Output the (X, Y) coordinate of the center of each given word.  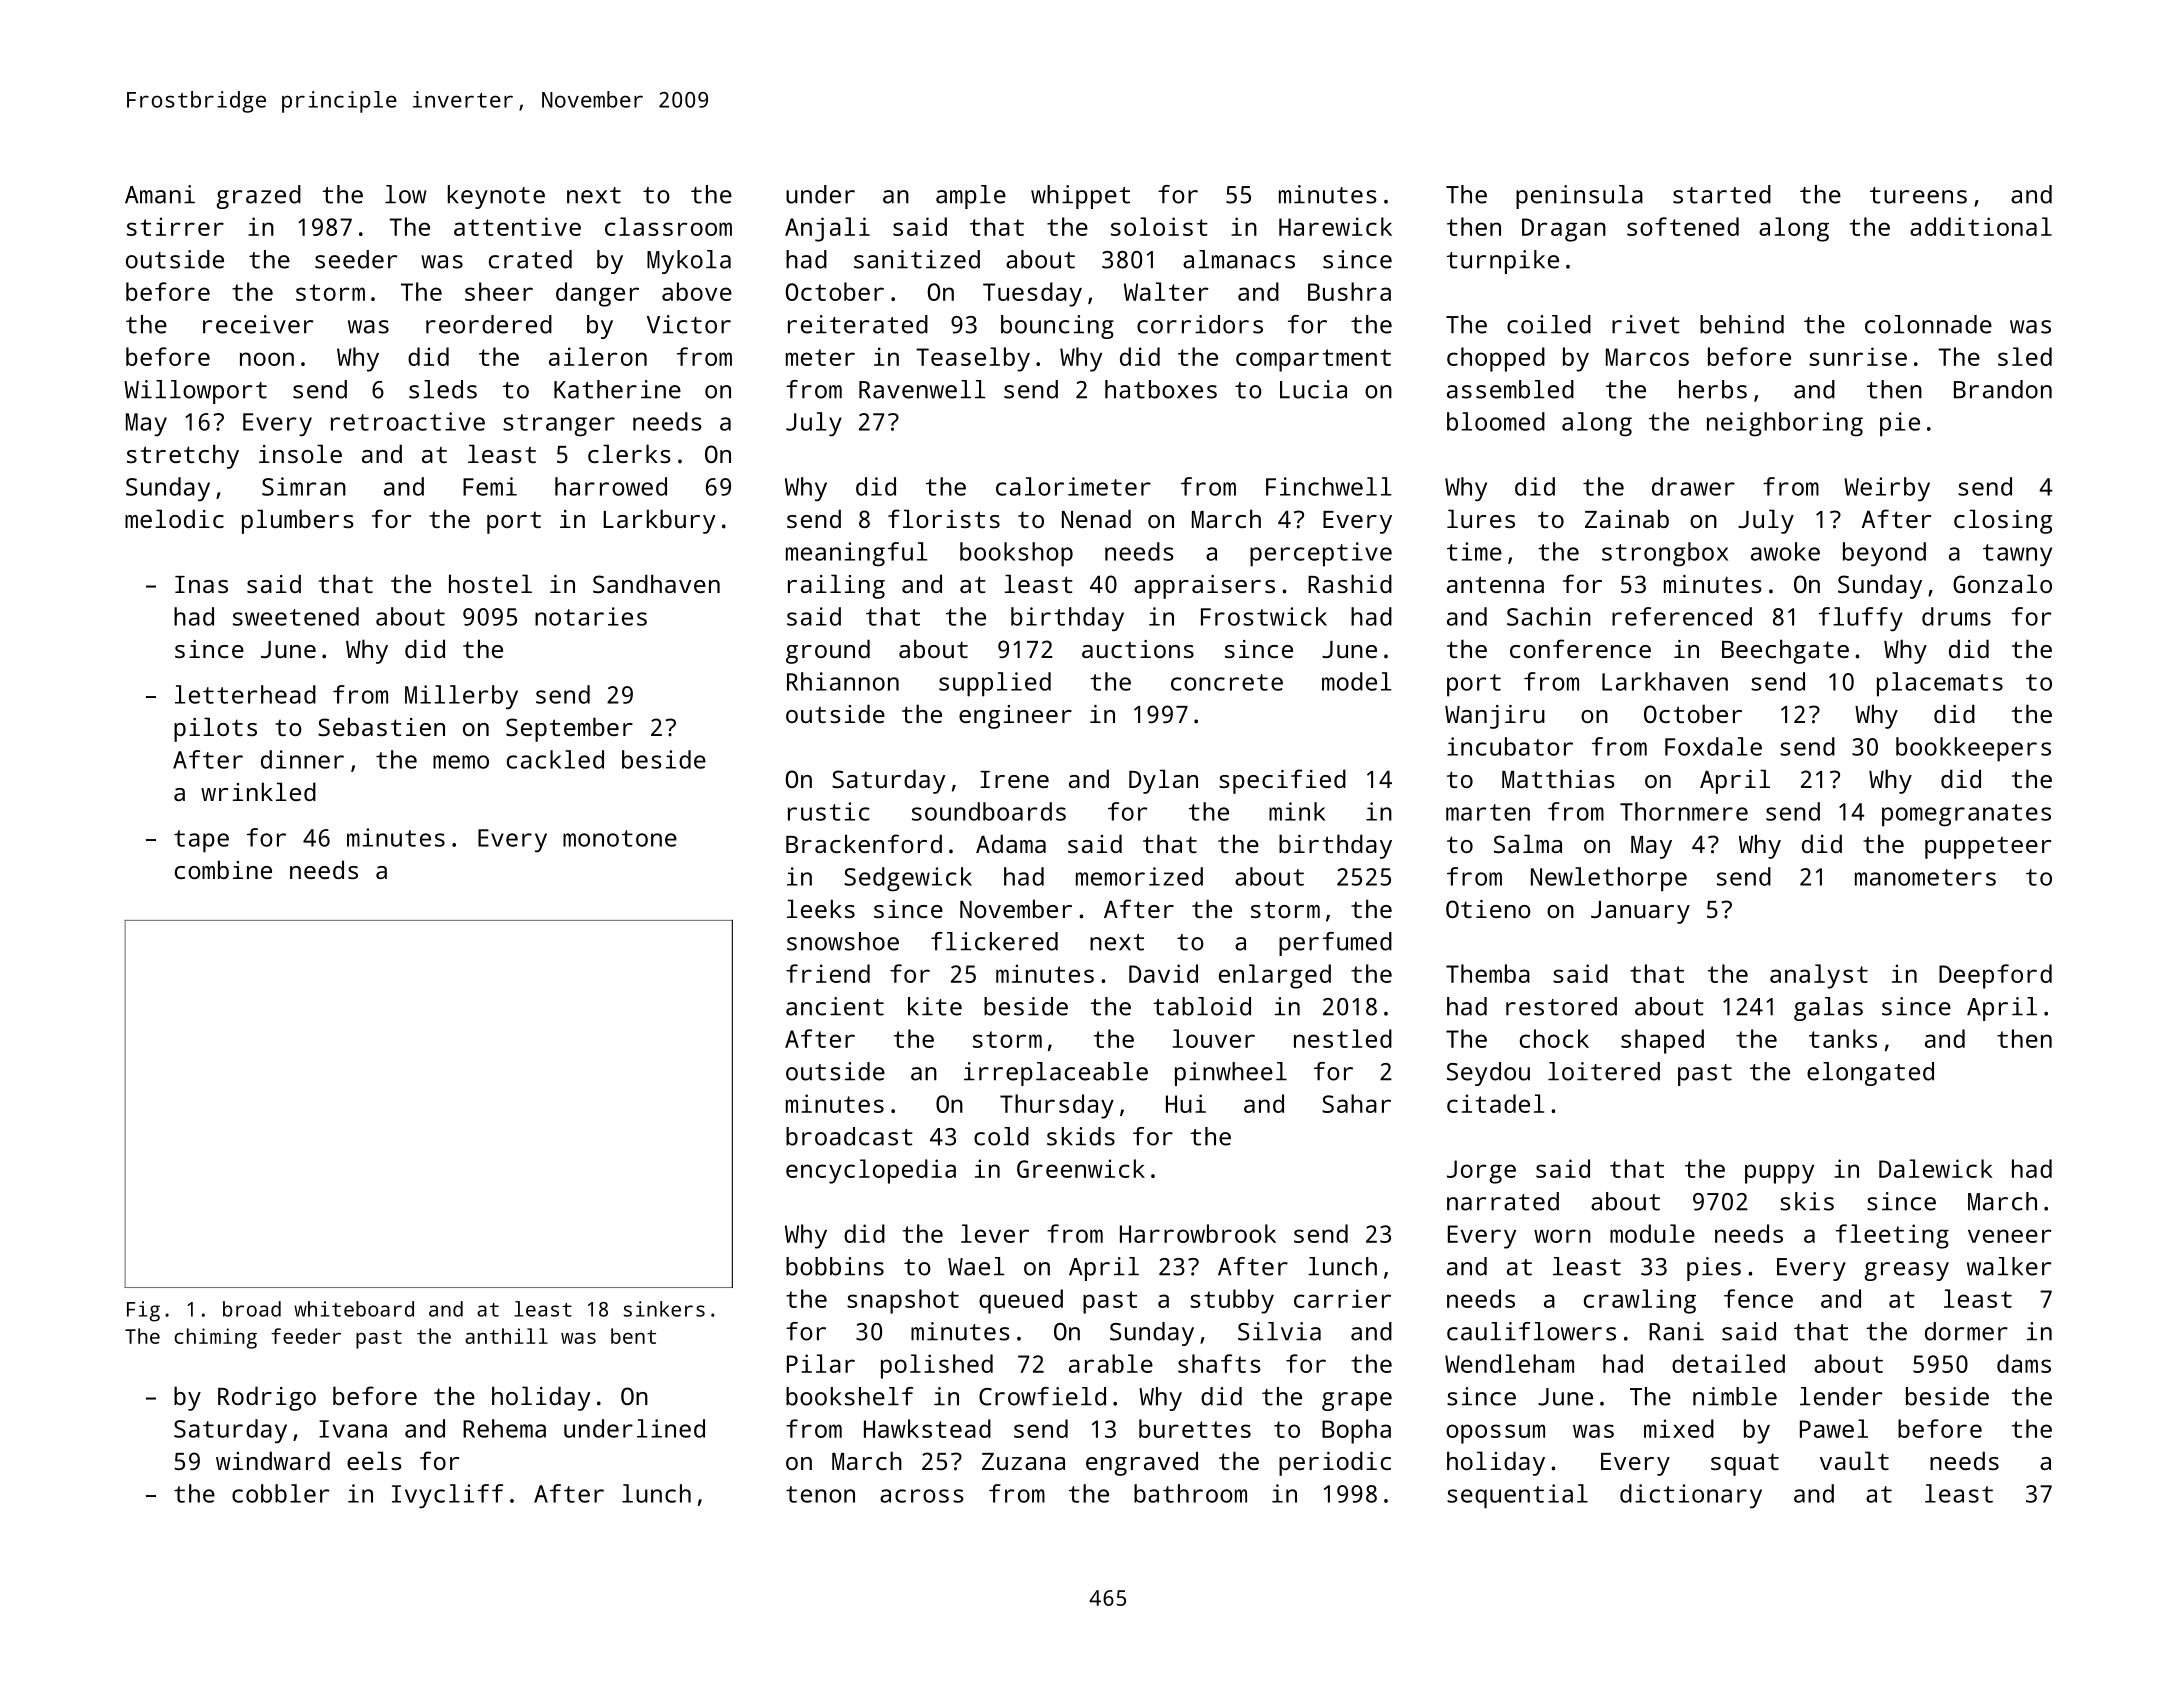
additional (1981, 226)
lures (1481, 518)
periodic (1335, 1463)
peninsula (1579, 197)
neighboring (1785, 424)
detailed (1728, 1363)
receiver (258, 324)
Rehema (504, 1428)
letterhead (245, 694)
